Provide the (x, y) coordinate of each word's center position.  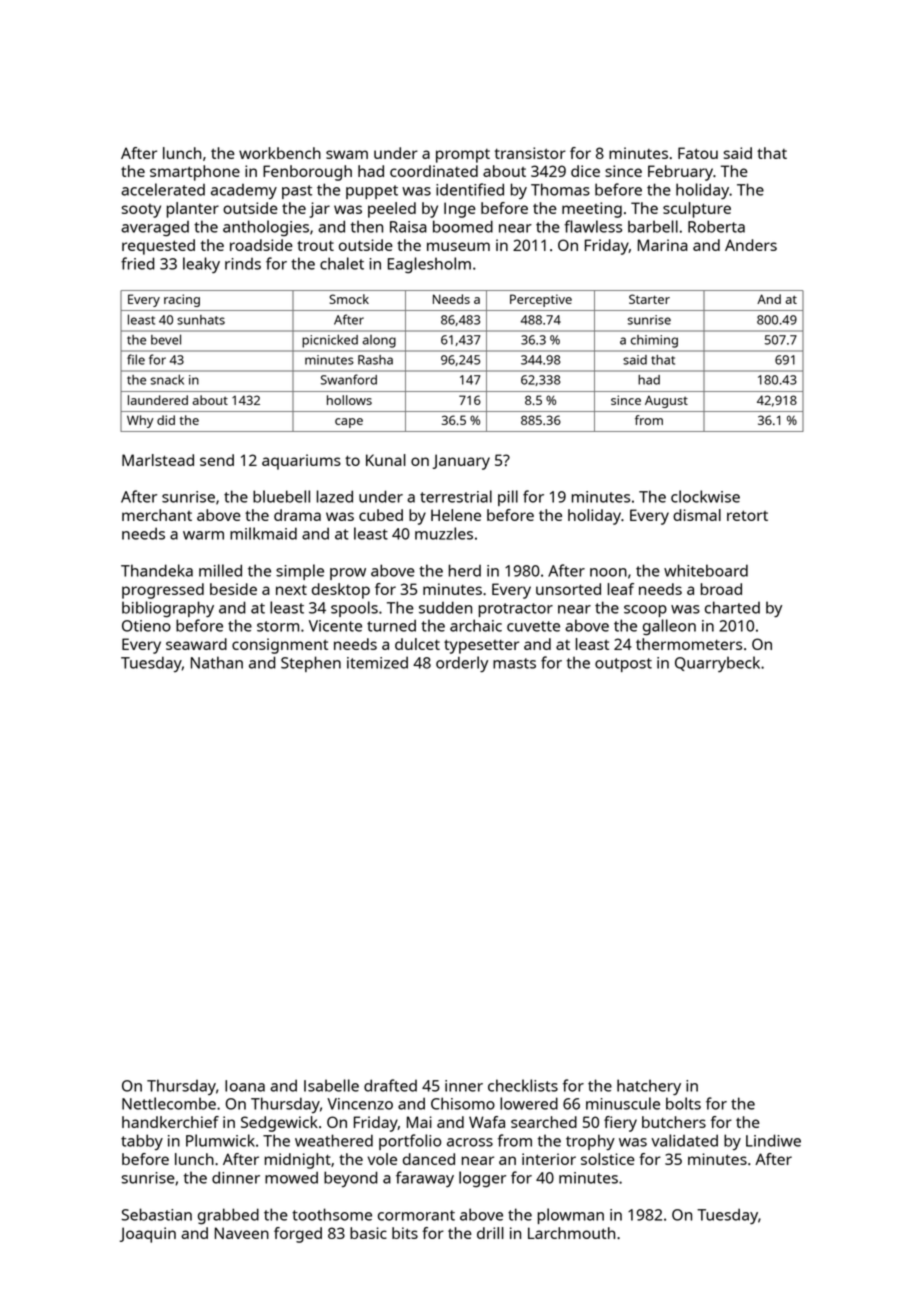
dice (585, 171)
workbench (280, 153)
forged (298, 1235)
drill (490, 1233)
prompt (463, 156)
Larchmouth (571, 1233)
